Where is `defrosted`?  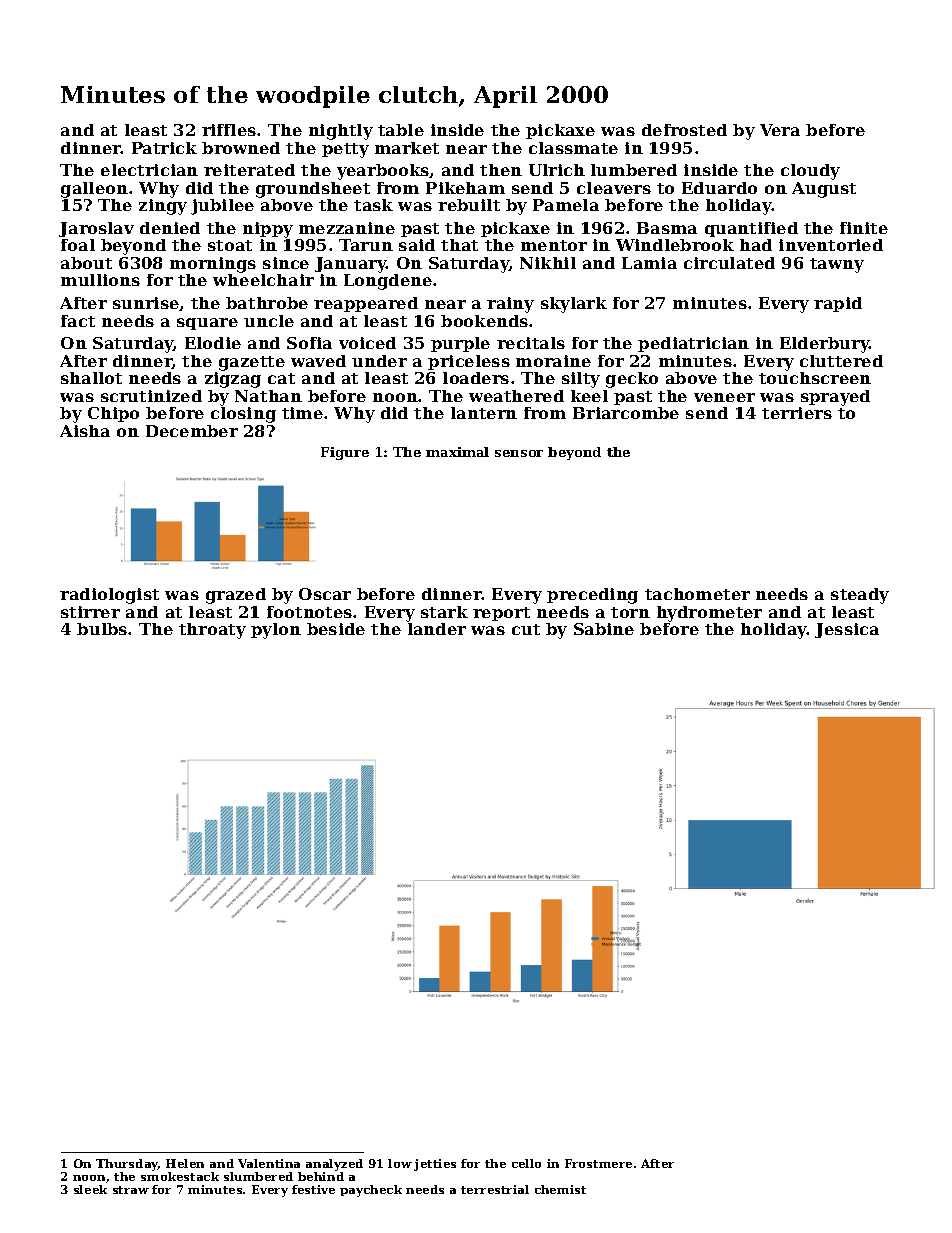 defrosted is located at coordinates (684, 130).
